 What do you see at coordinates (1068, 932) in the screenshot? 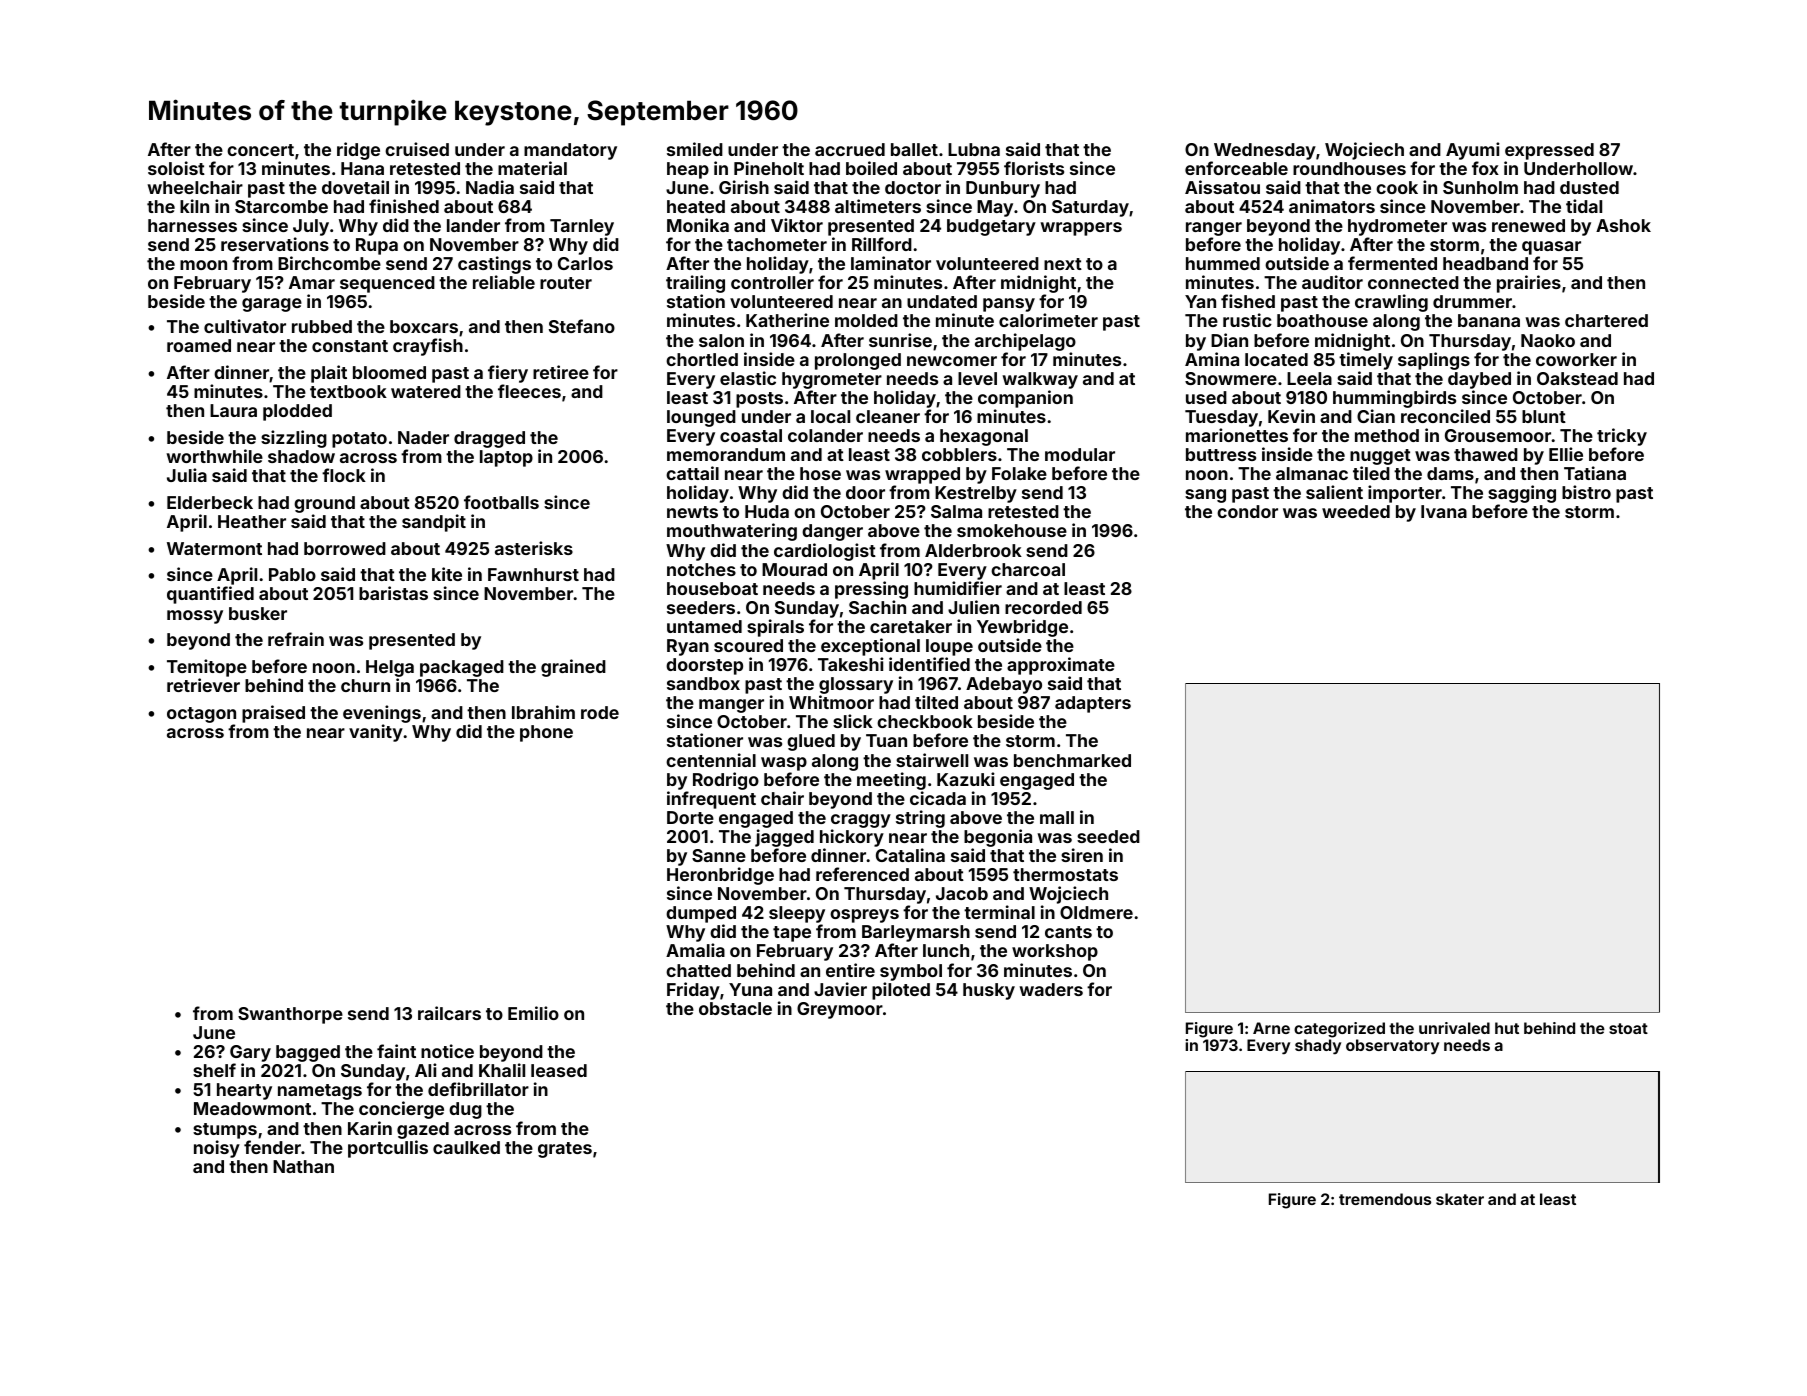
I see `cants` at bounding box center [1068, 932].
